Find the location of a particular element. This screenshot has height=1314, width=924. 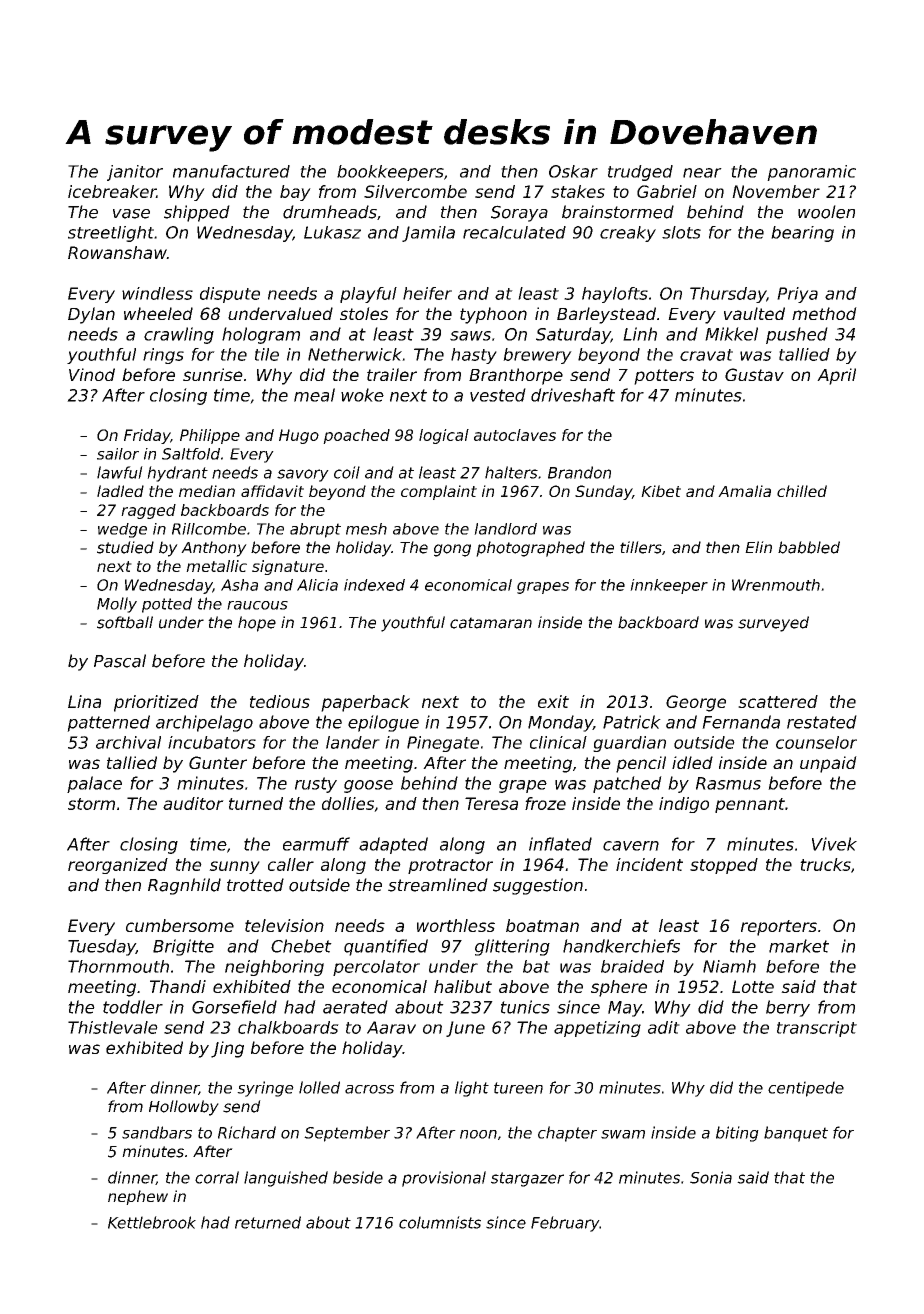

hasty is located at coordinates (474, 356).
